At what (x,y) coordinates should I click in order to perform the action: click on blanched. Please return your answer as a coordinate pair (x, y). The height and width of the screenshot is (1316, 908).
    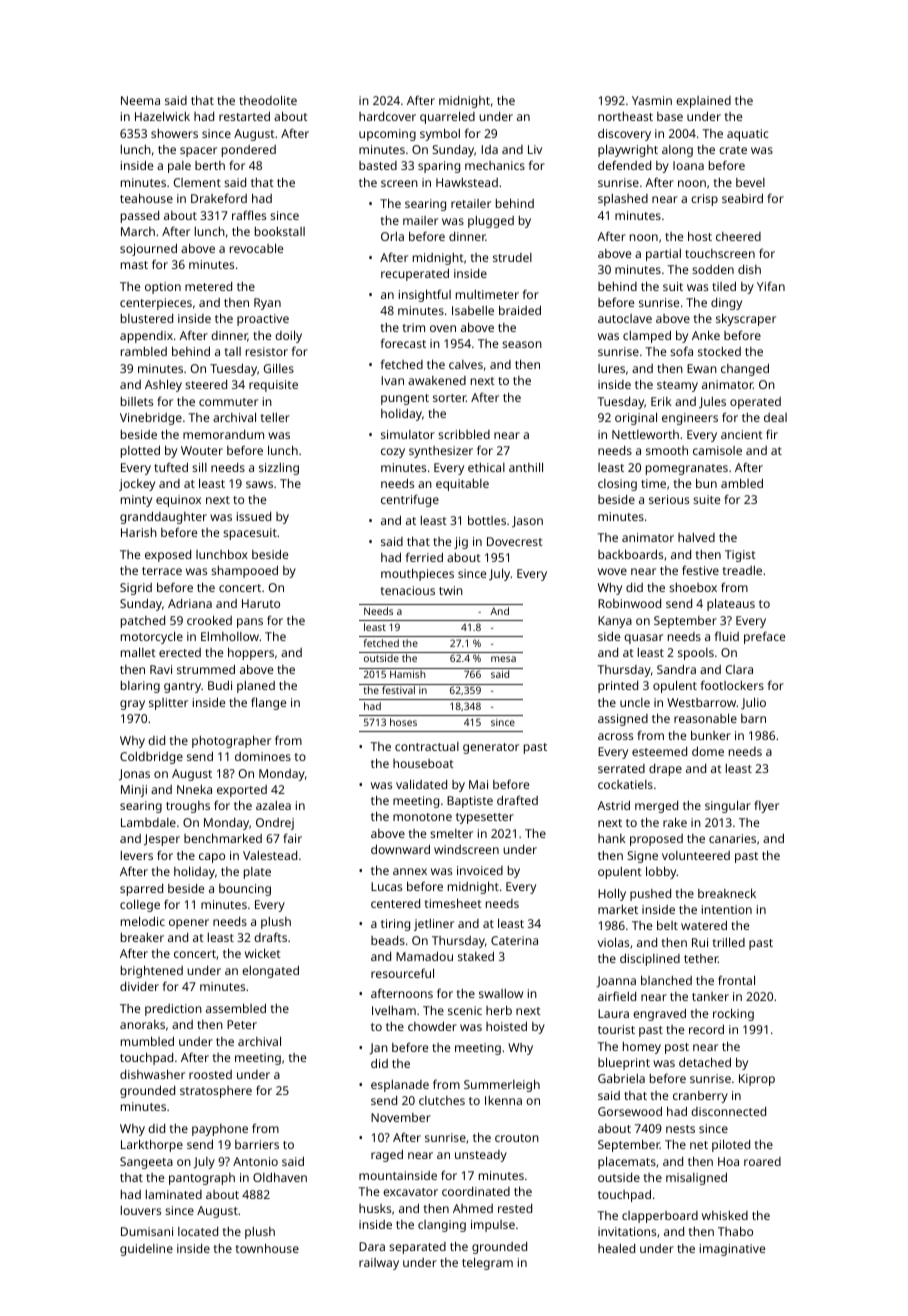
    Looking at the image, I should click on (666, 980).
